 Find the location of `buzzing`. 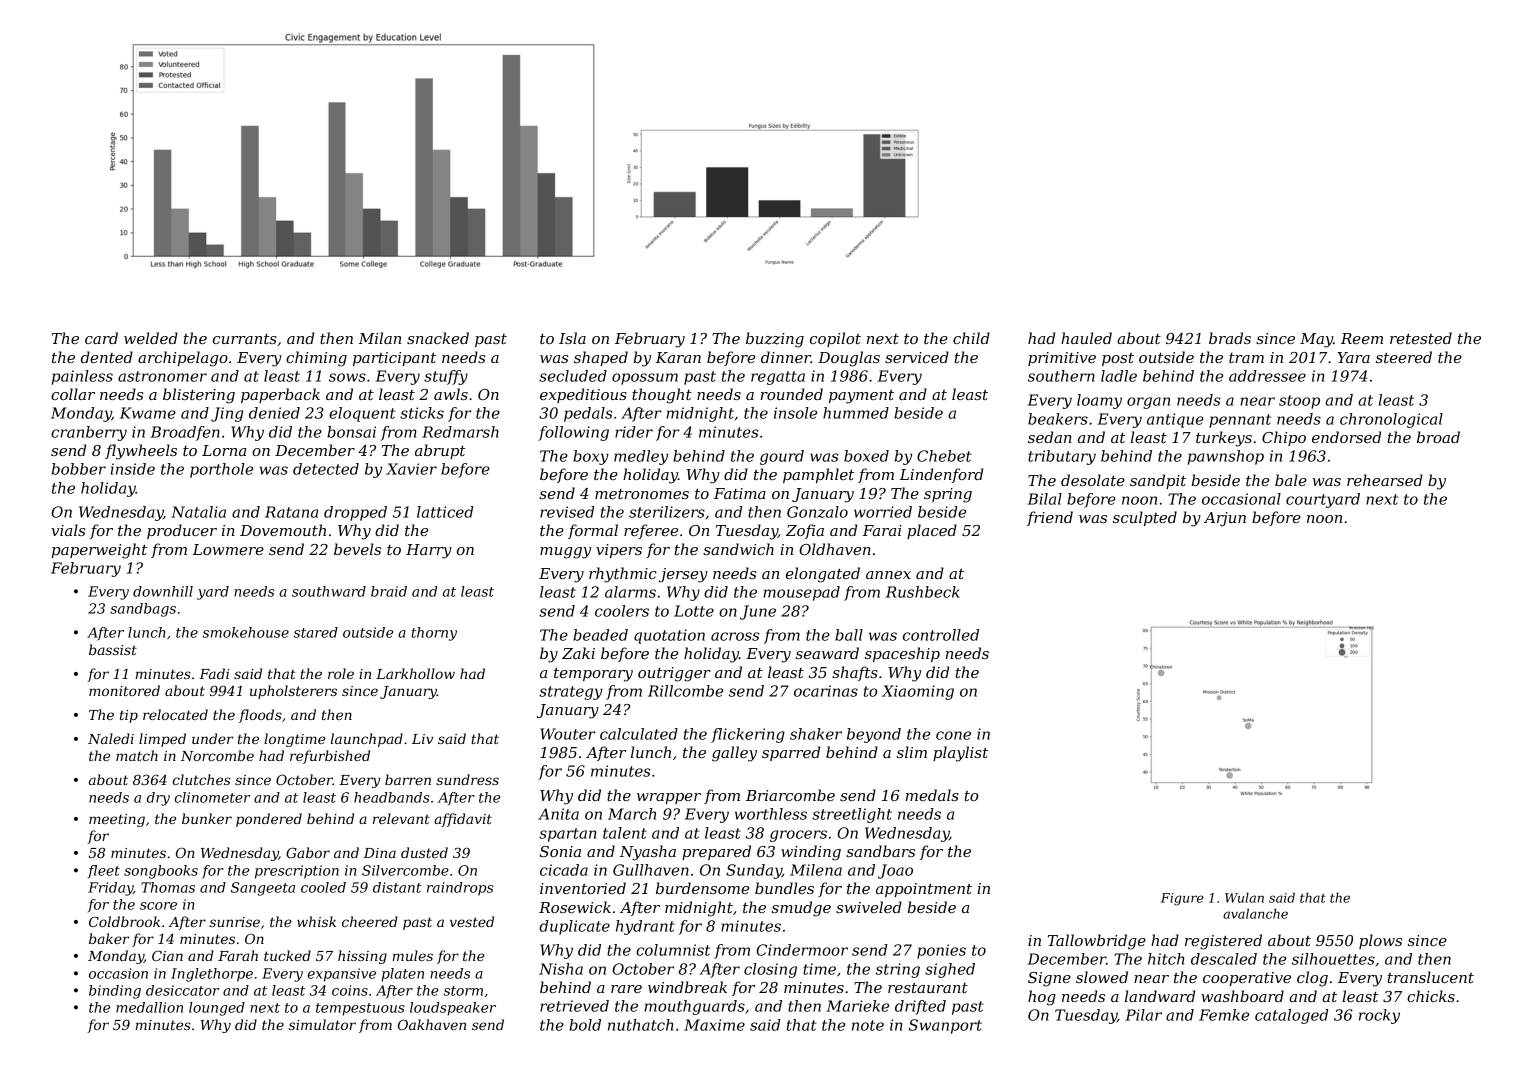

buzzing is located at coordinates (775, 340).
